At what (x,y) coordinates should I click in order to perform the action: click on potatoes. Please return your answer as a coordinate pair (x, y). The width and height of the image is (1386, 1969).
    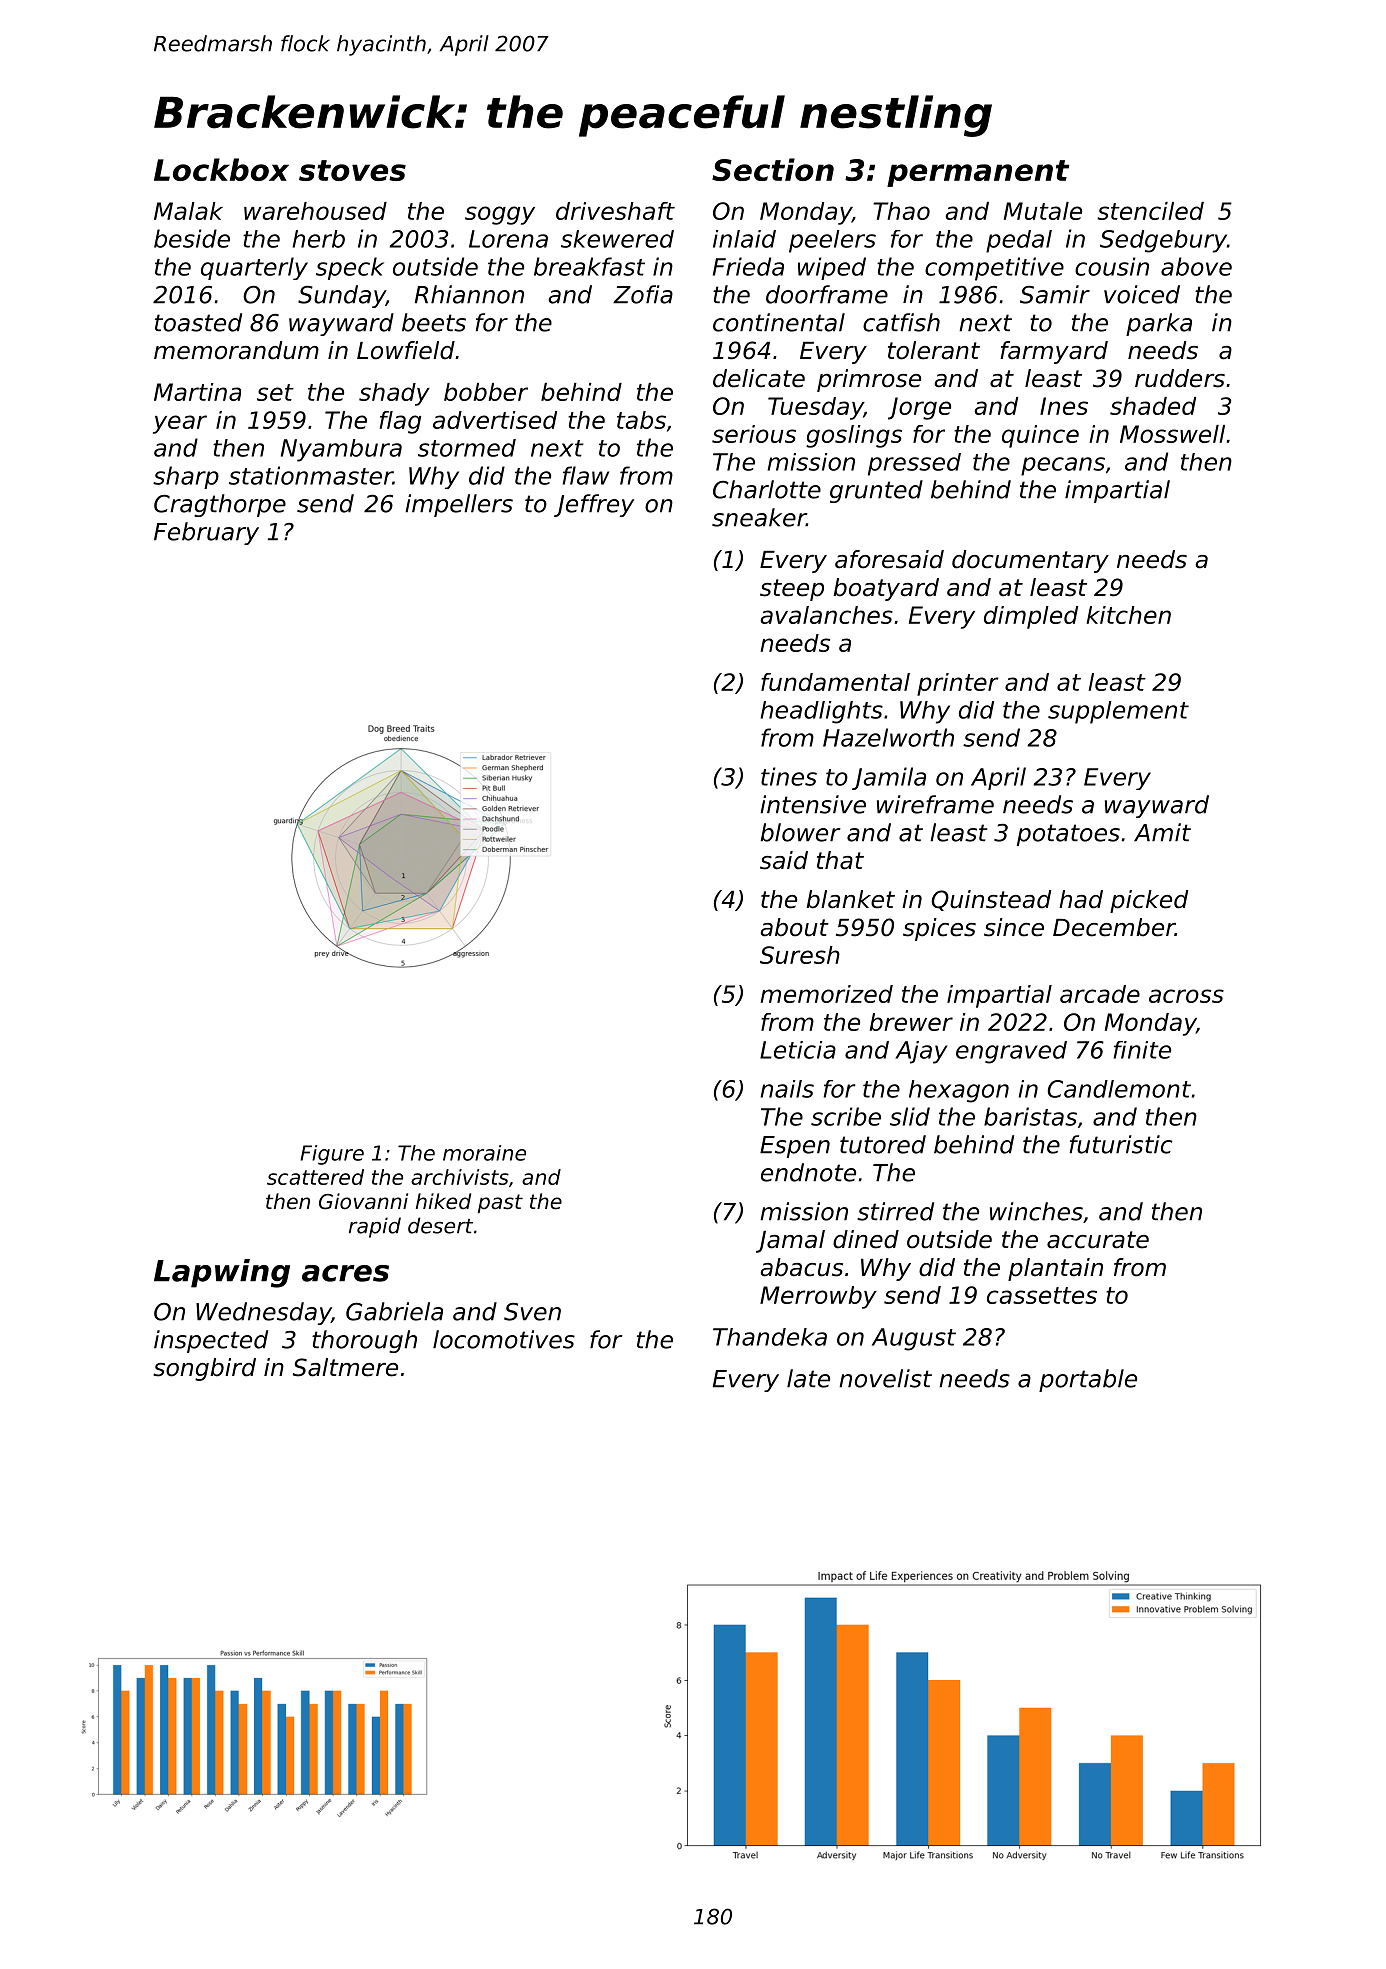
    Looking at the image, I should click on (1068, 835).
